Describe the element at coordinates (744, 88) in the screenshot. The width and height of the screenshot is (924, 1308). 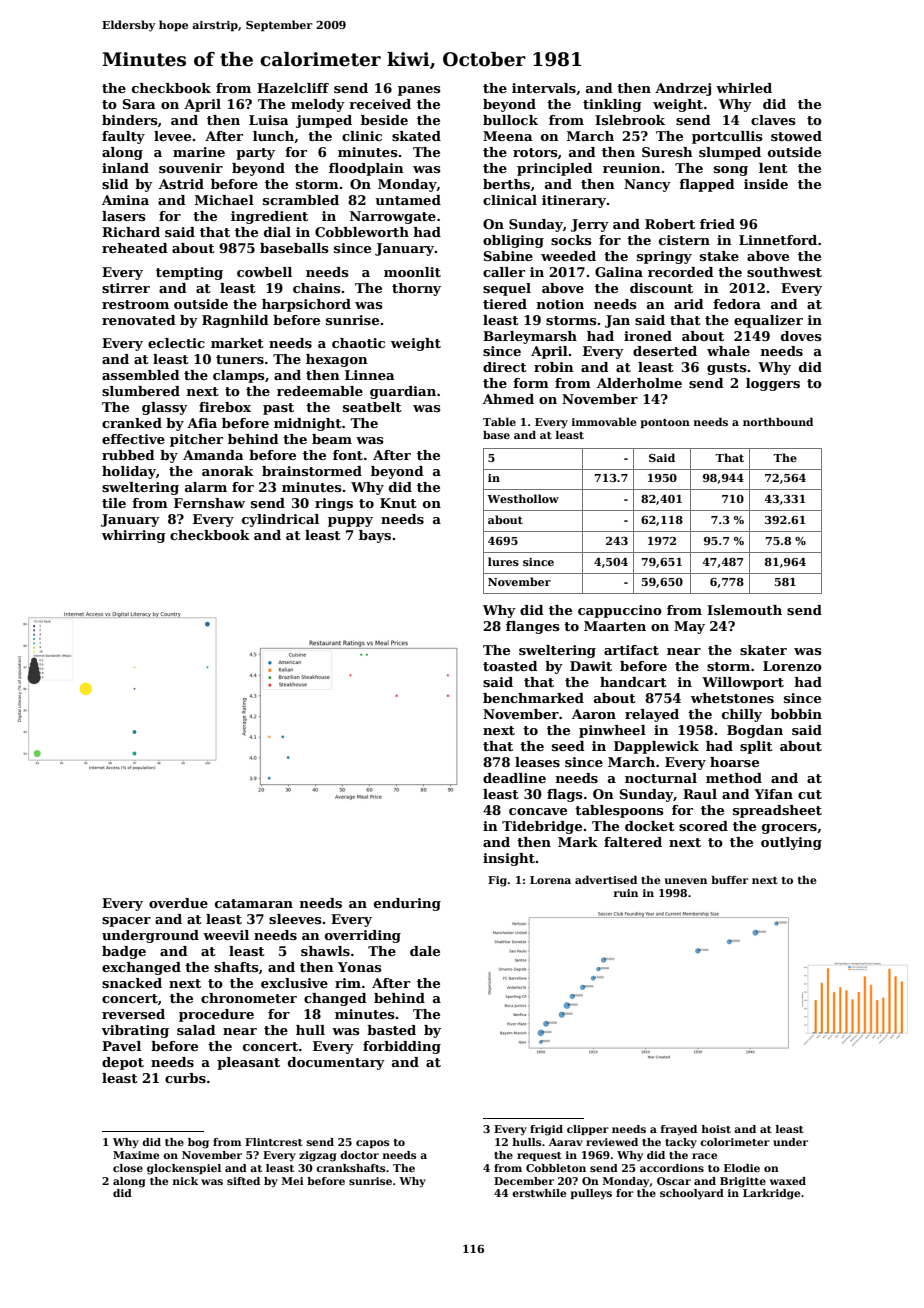
I see `whirled` at that location.
